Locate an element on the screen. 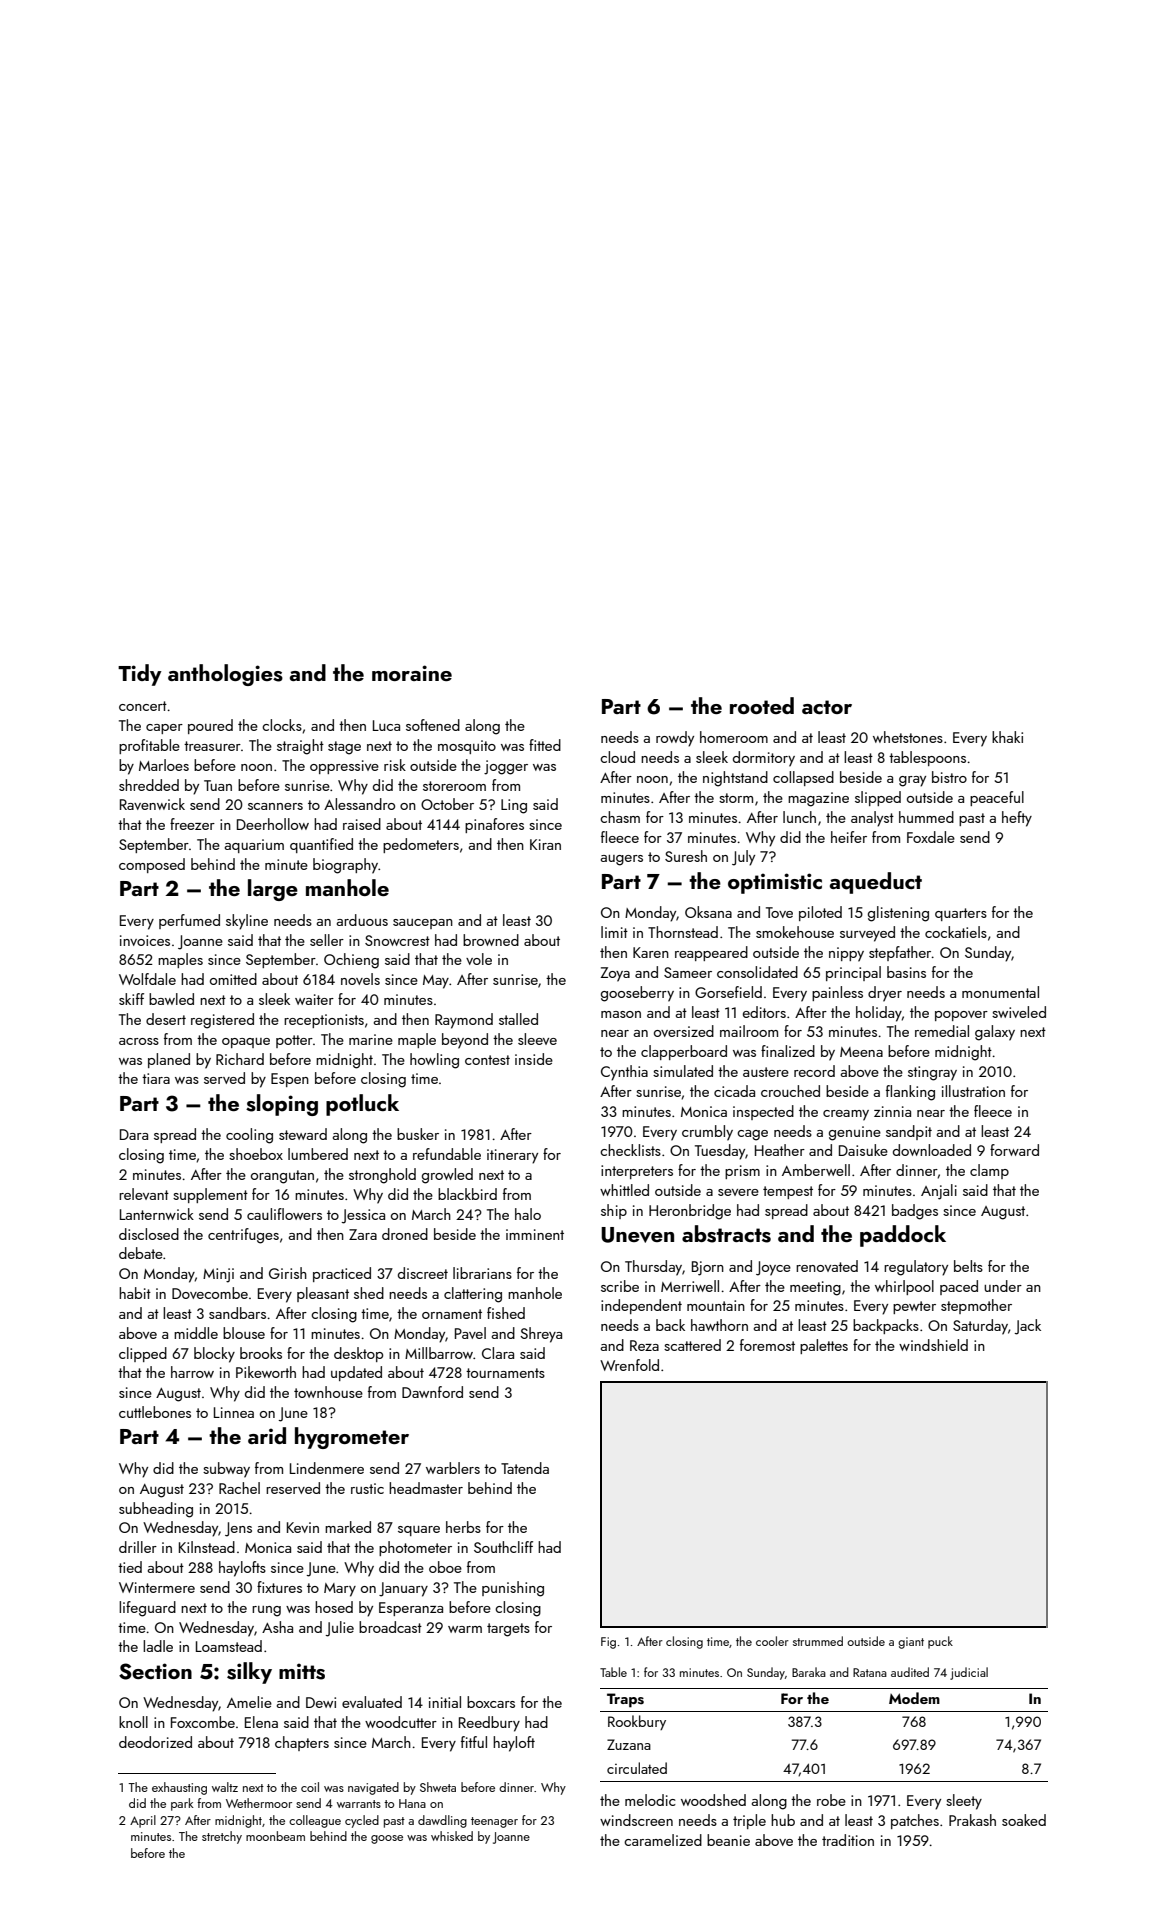 The height and width of the screenshot is (1922, 1167). Fig is located at coordinates (608, 1643).
